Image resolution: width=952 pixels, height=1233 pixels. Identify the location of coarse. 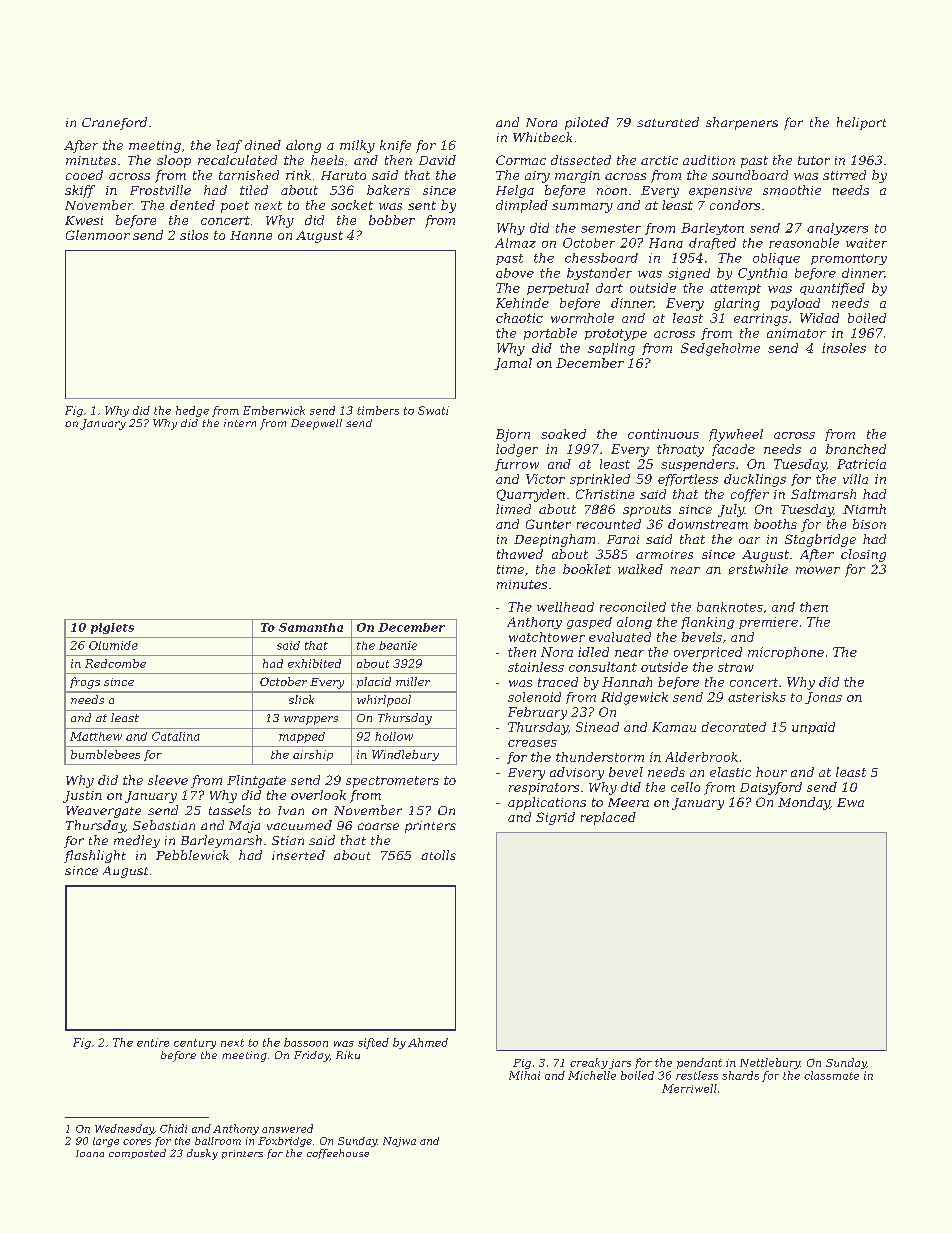
(378, 826).
